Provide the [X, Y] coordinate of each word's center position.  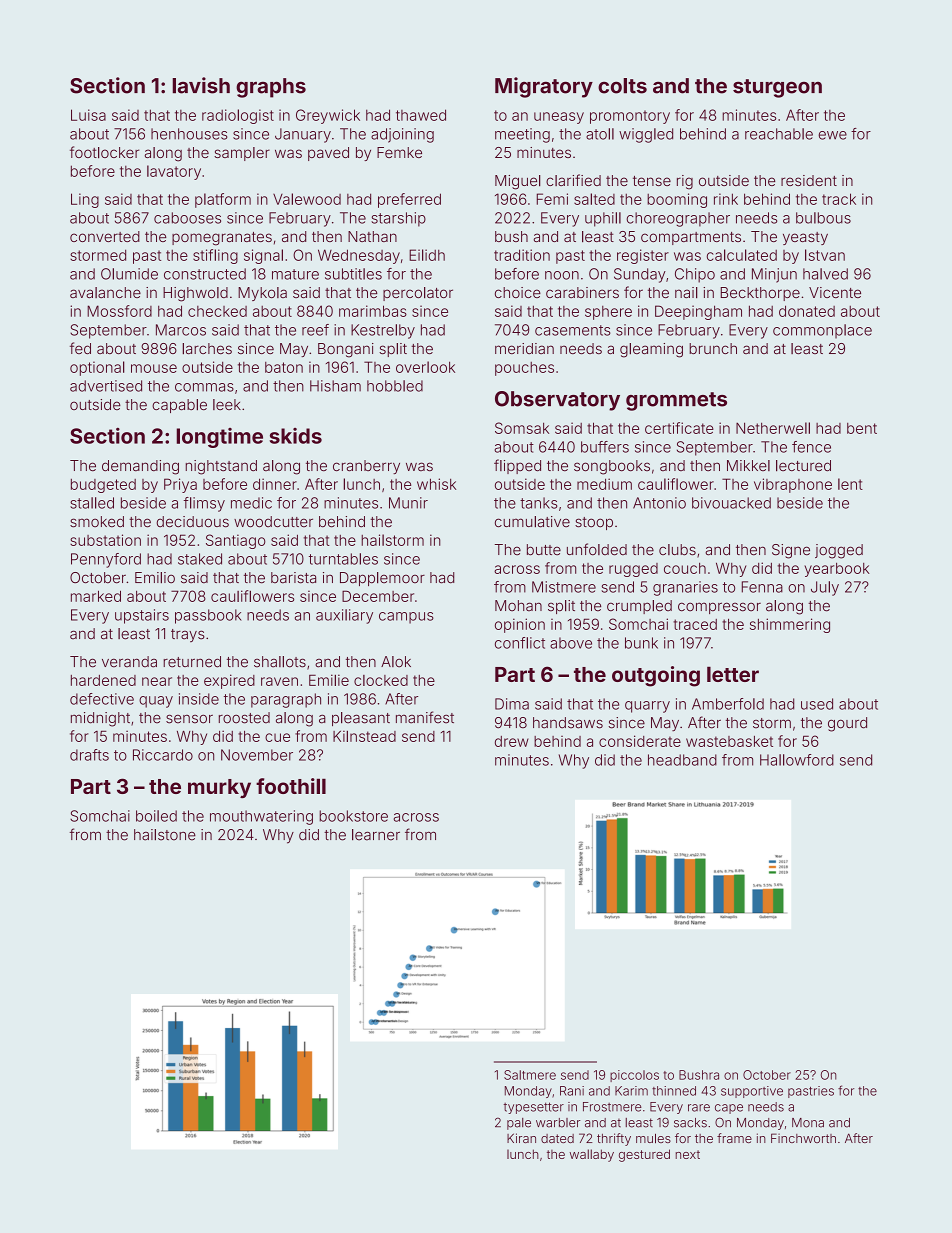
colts [622, 86]
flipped [517, 466]
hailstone [165, 835]
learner [376, 835]
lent [850, 484]
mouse [154, 368]
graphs [271, 88]
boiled [156, 816]
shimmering [790, 625]
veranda [129, 662]
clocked [381, 680]
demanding [140, 467]
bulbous [823, 218]
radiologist [238, 116]
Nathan [372, 236]
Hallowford [797, 760]
